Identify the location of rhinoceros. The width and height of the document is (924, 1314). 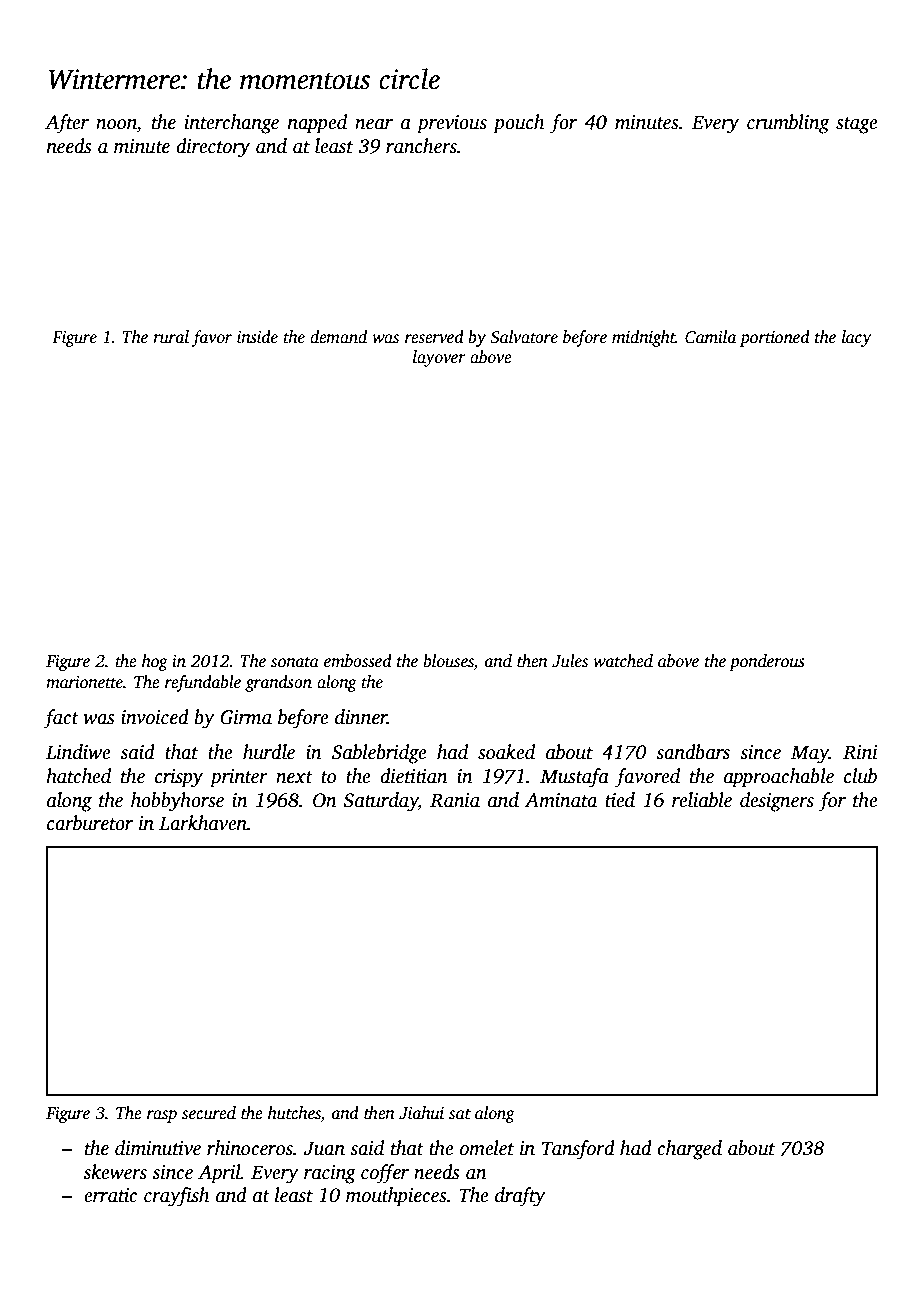
(250, 1148).
